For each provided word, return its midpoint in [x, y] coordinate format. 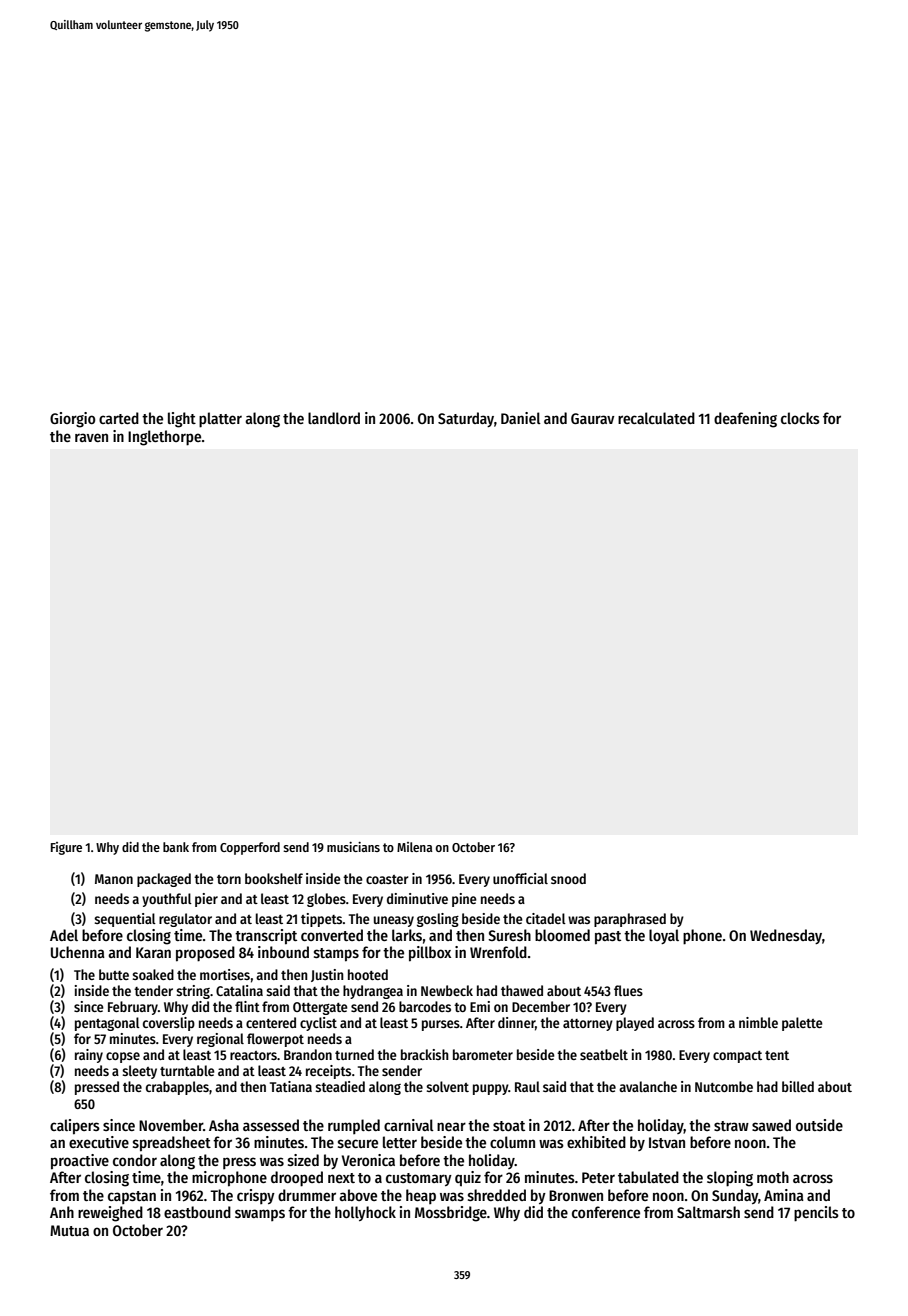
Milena [415, 847]
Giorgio [72, 420]
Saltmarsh [708, 1212]
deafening [745, 420]
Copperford [250, 848]
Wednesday [786, 936]
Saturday [466, 419]
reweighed [110, 1214]
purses [441, 1025]
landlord [334, 418]
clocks [800, 418]
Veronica [368, 1160]
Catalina [239, 990]
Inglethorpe [164, 438]
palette [802, 1024]
